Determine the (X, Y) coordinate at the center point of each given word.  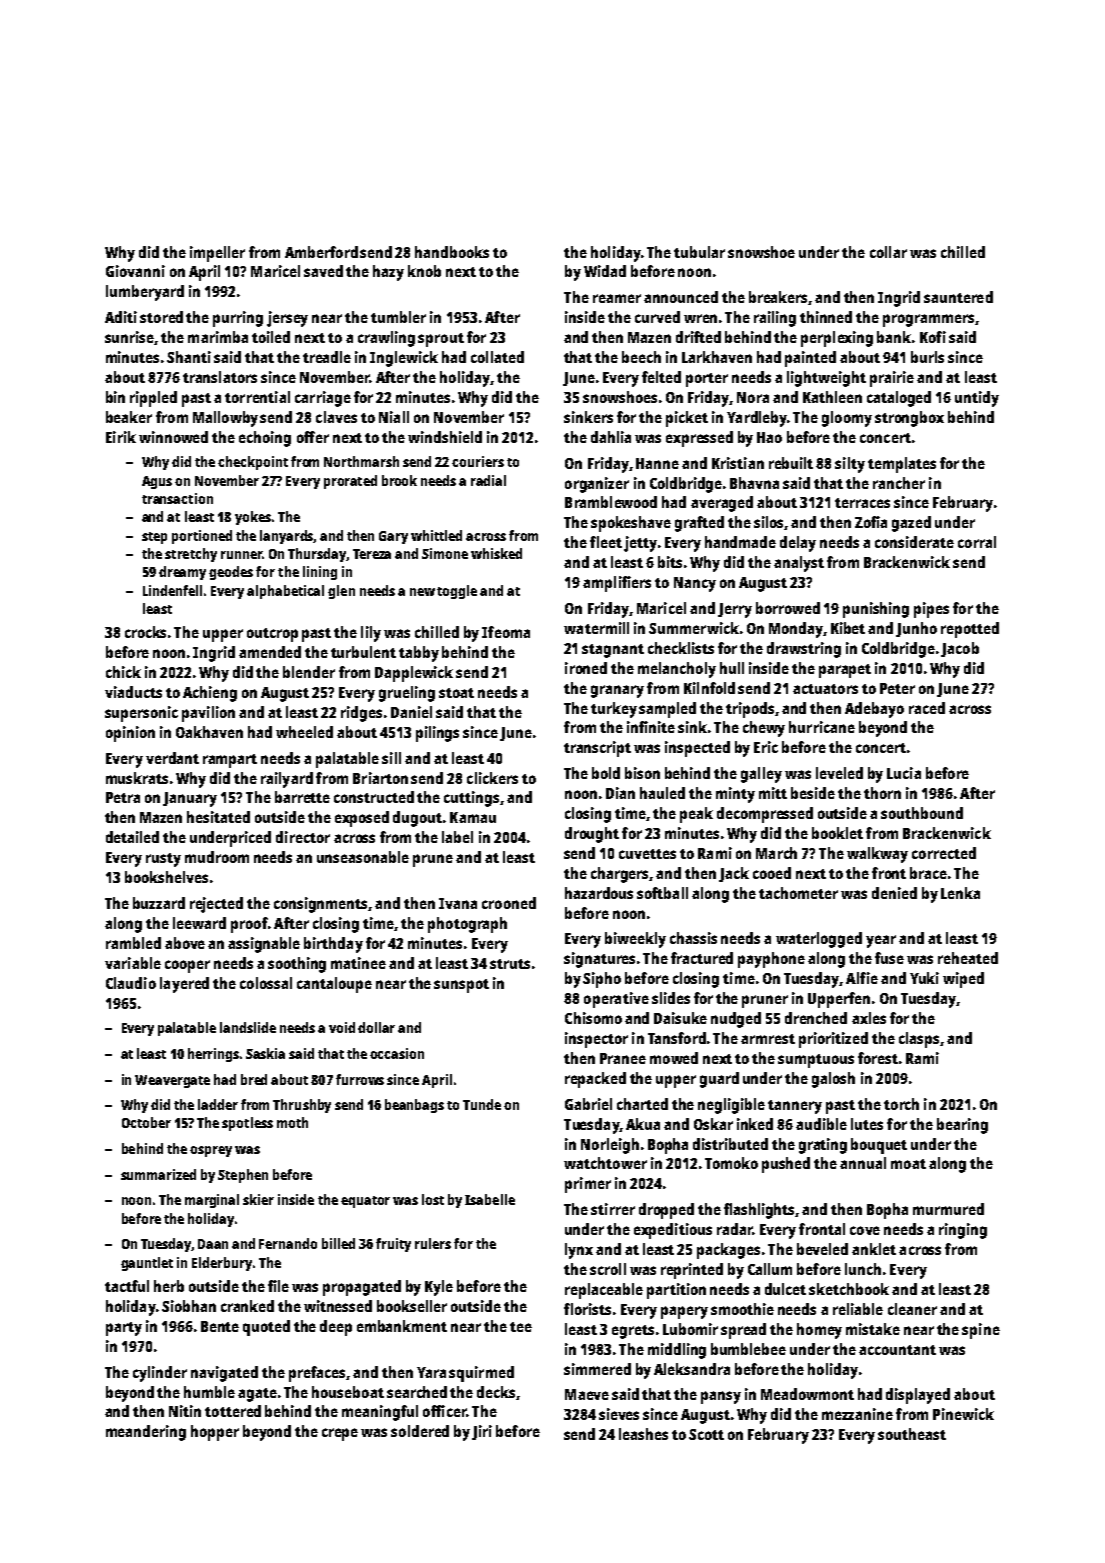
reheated (968, 958)
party (124, 1329)
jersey (287, 319)
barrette (302, 797)
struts (510, 964)
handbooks (452, 252)
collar (888, 252)
